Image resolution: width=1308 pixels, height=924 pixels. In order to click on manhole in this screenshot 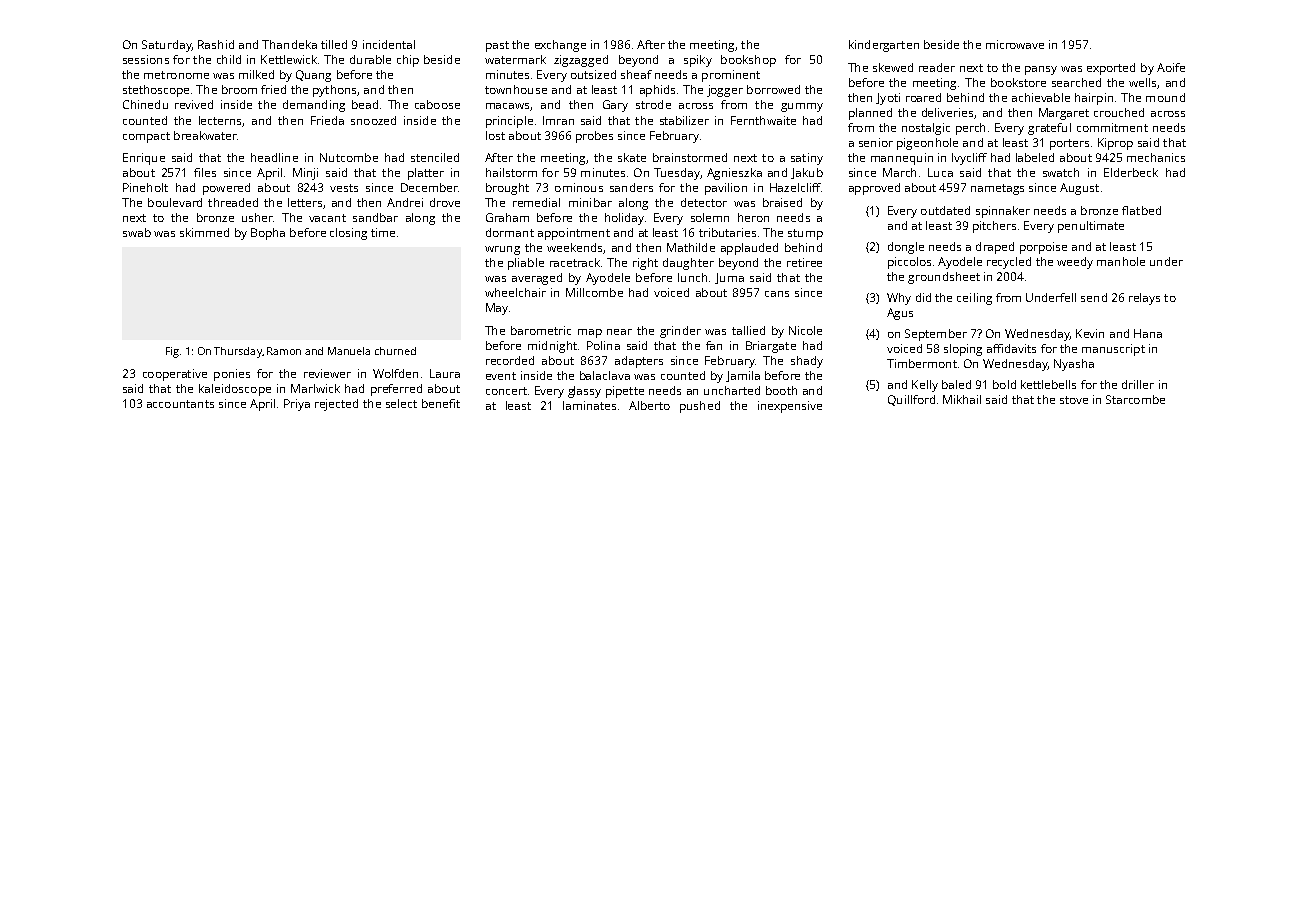, I will do `click(1121, 261)`.
